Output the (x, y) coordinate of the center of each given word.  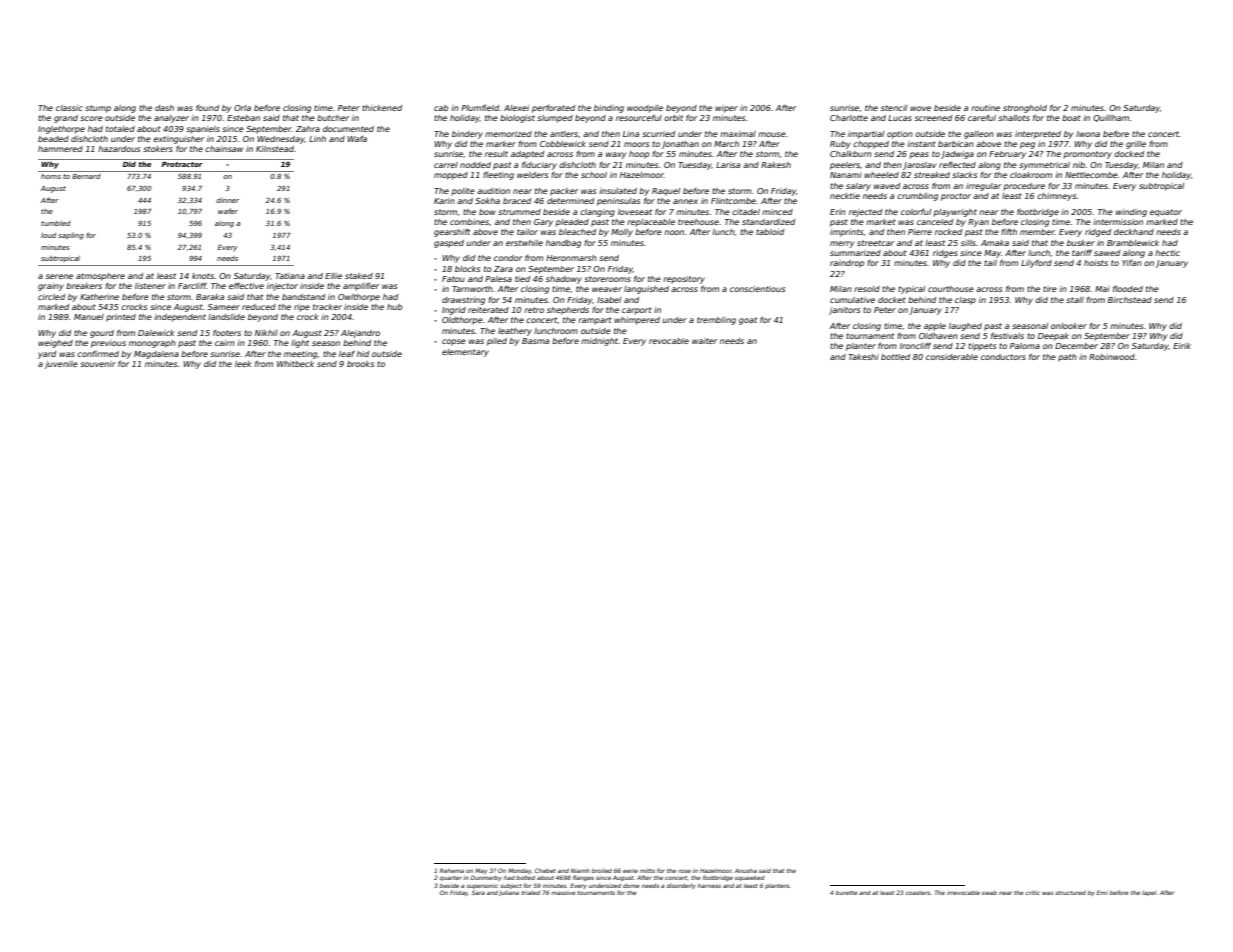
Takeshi (863, 357)
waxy (616, 155)
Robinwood (1112, 357)
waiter (705, 341)
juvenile (61, 365)
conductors (1003, 357)
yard (47, 355)
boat (1071, 118)
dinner (227, 200)
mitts (647, 871)
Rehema (452, 870)
